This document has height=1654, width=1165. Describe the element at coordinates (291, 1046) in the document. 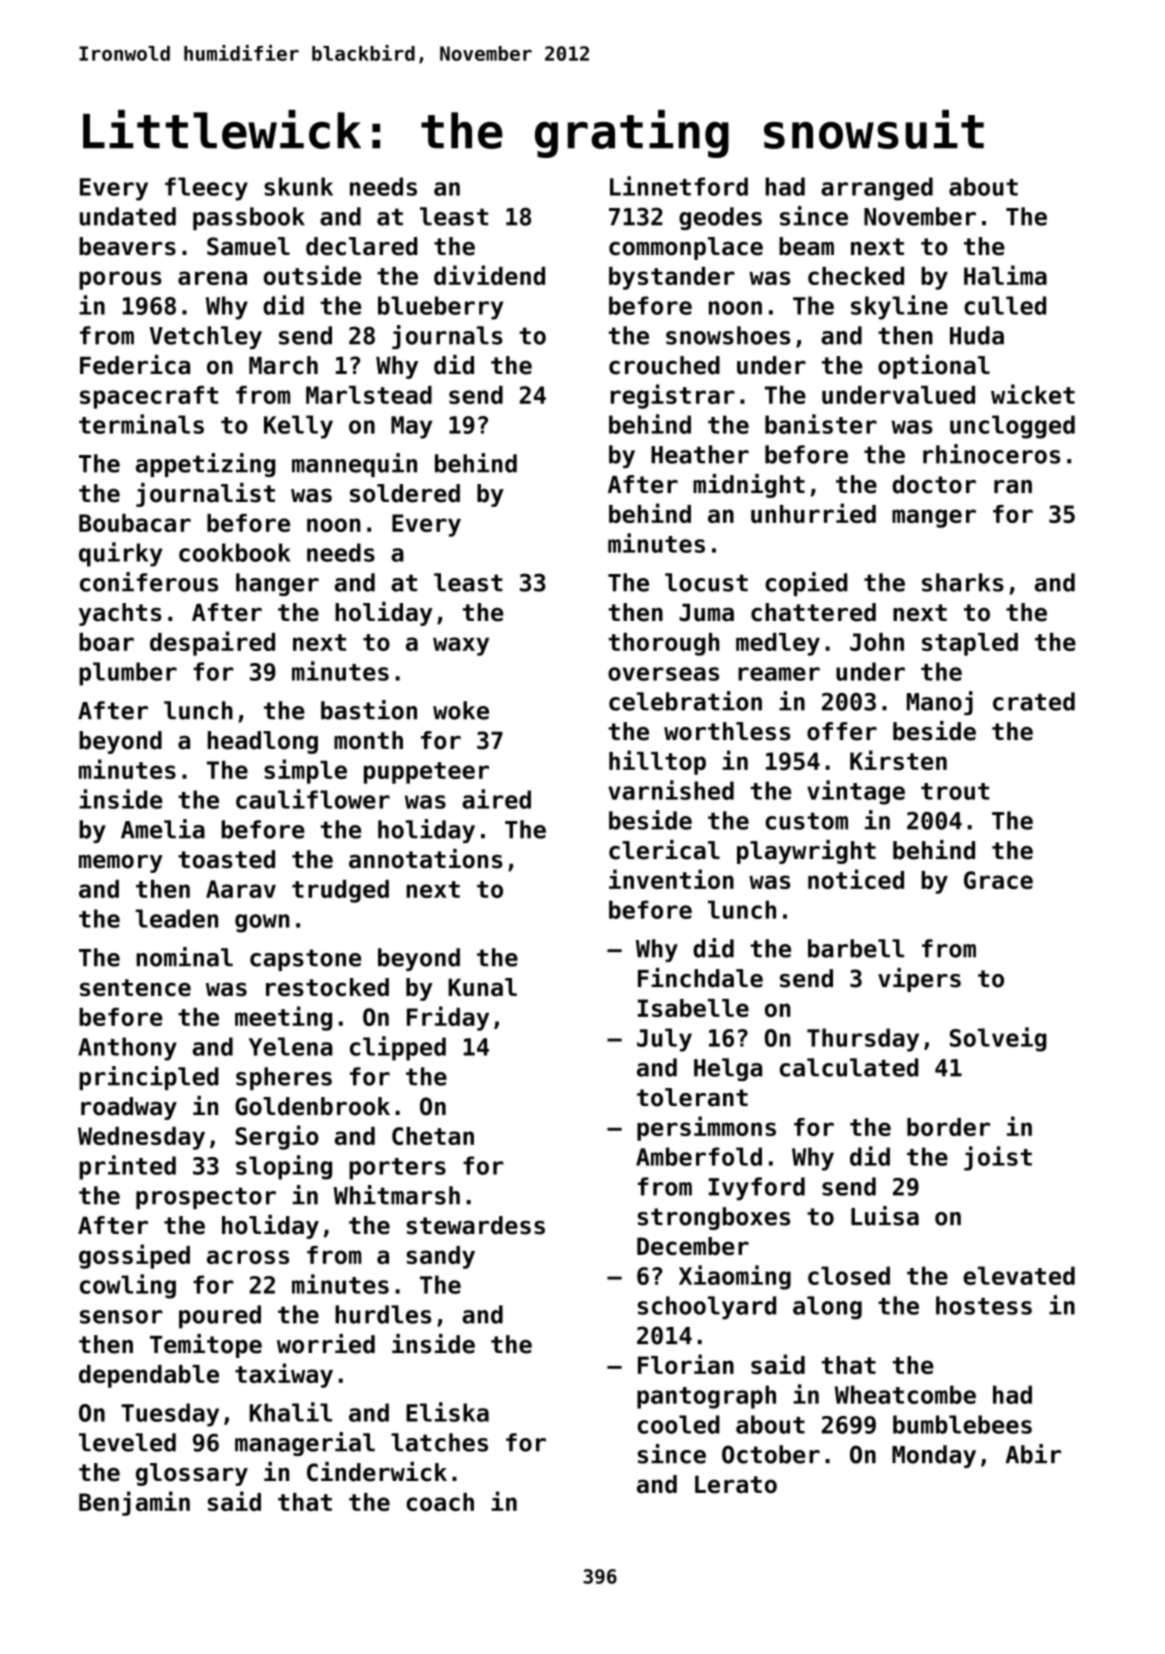

I see `Yelena` at that location.
